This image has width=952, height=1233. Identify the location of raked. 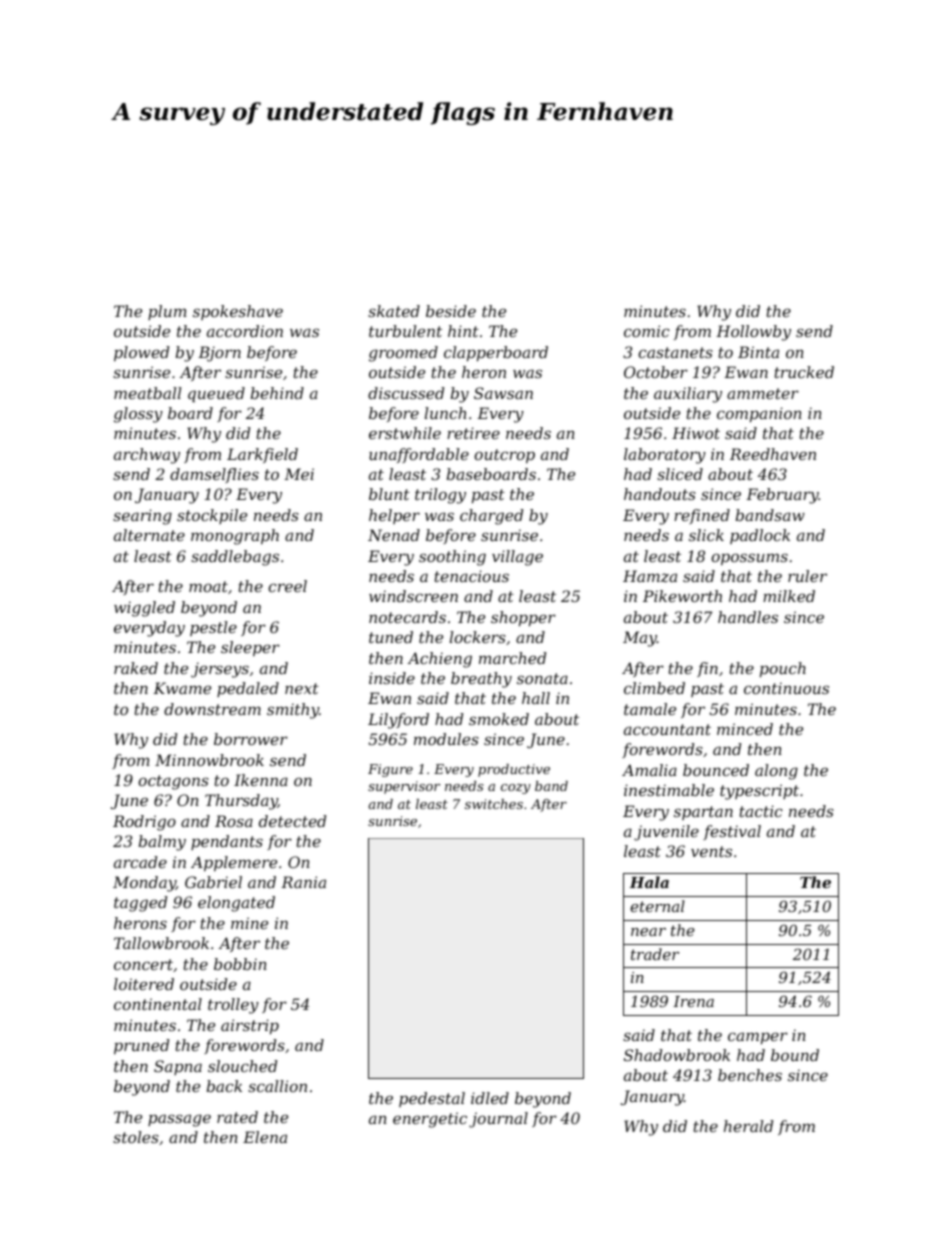
(136, 668).
